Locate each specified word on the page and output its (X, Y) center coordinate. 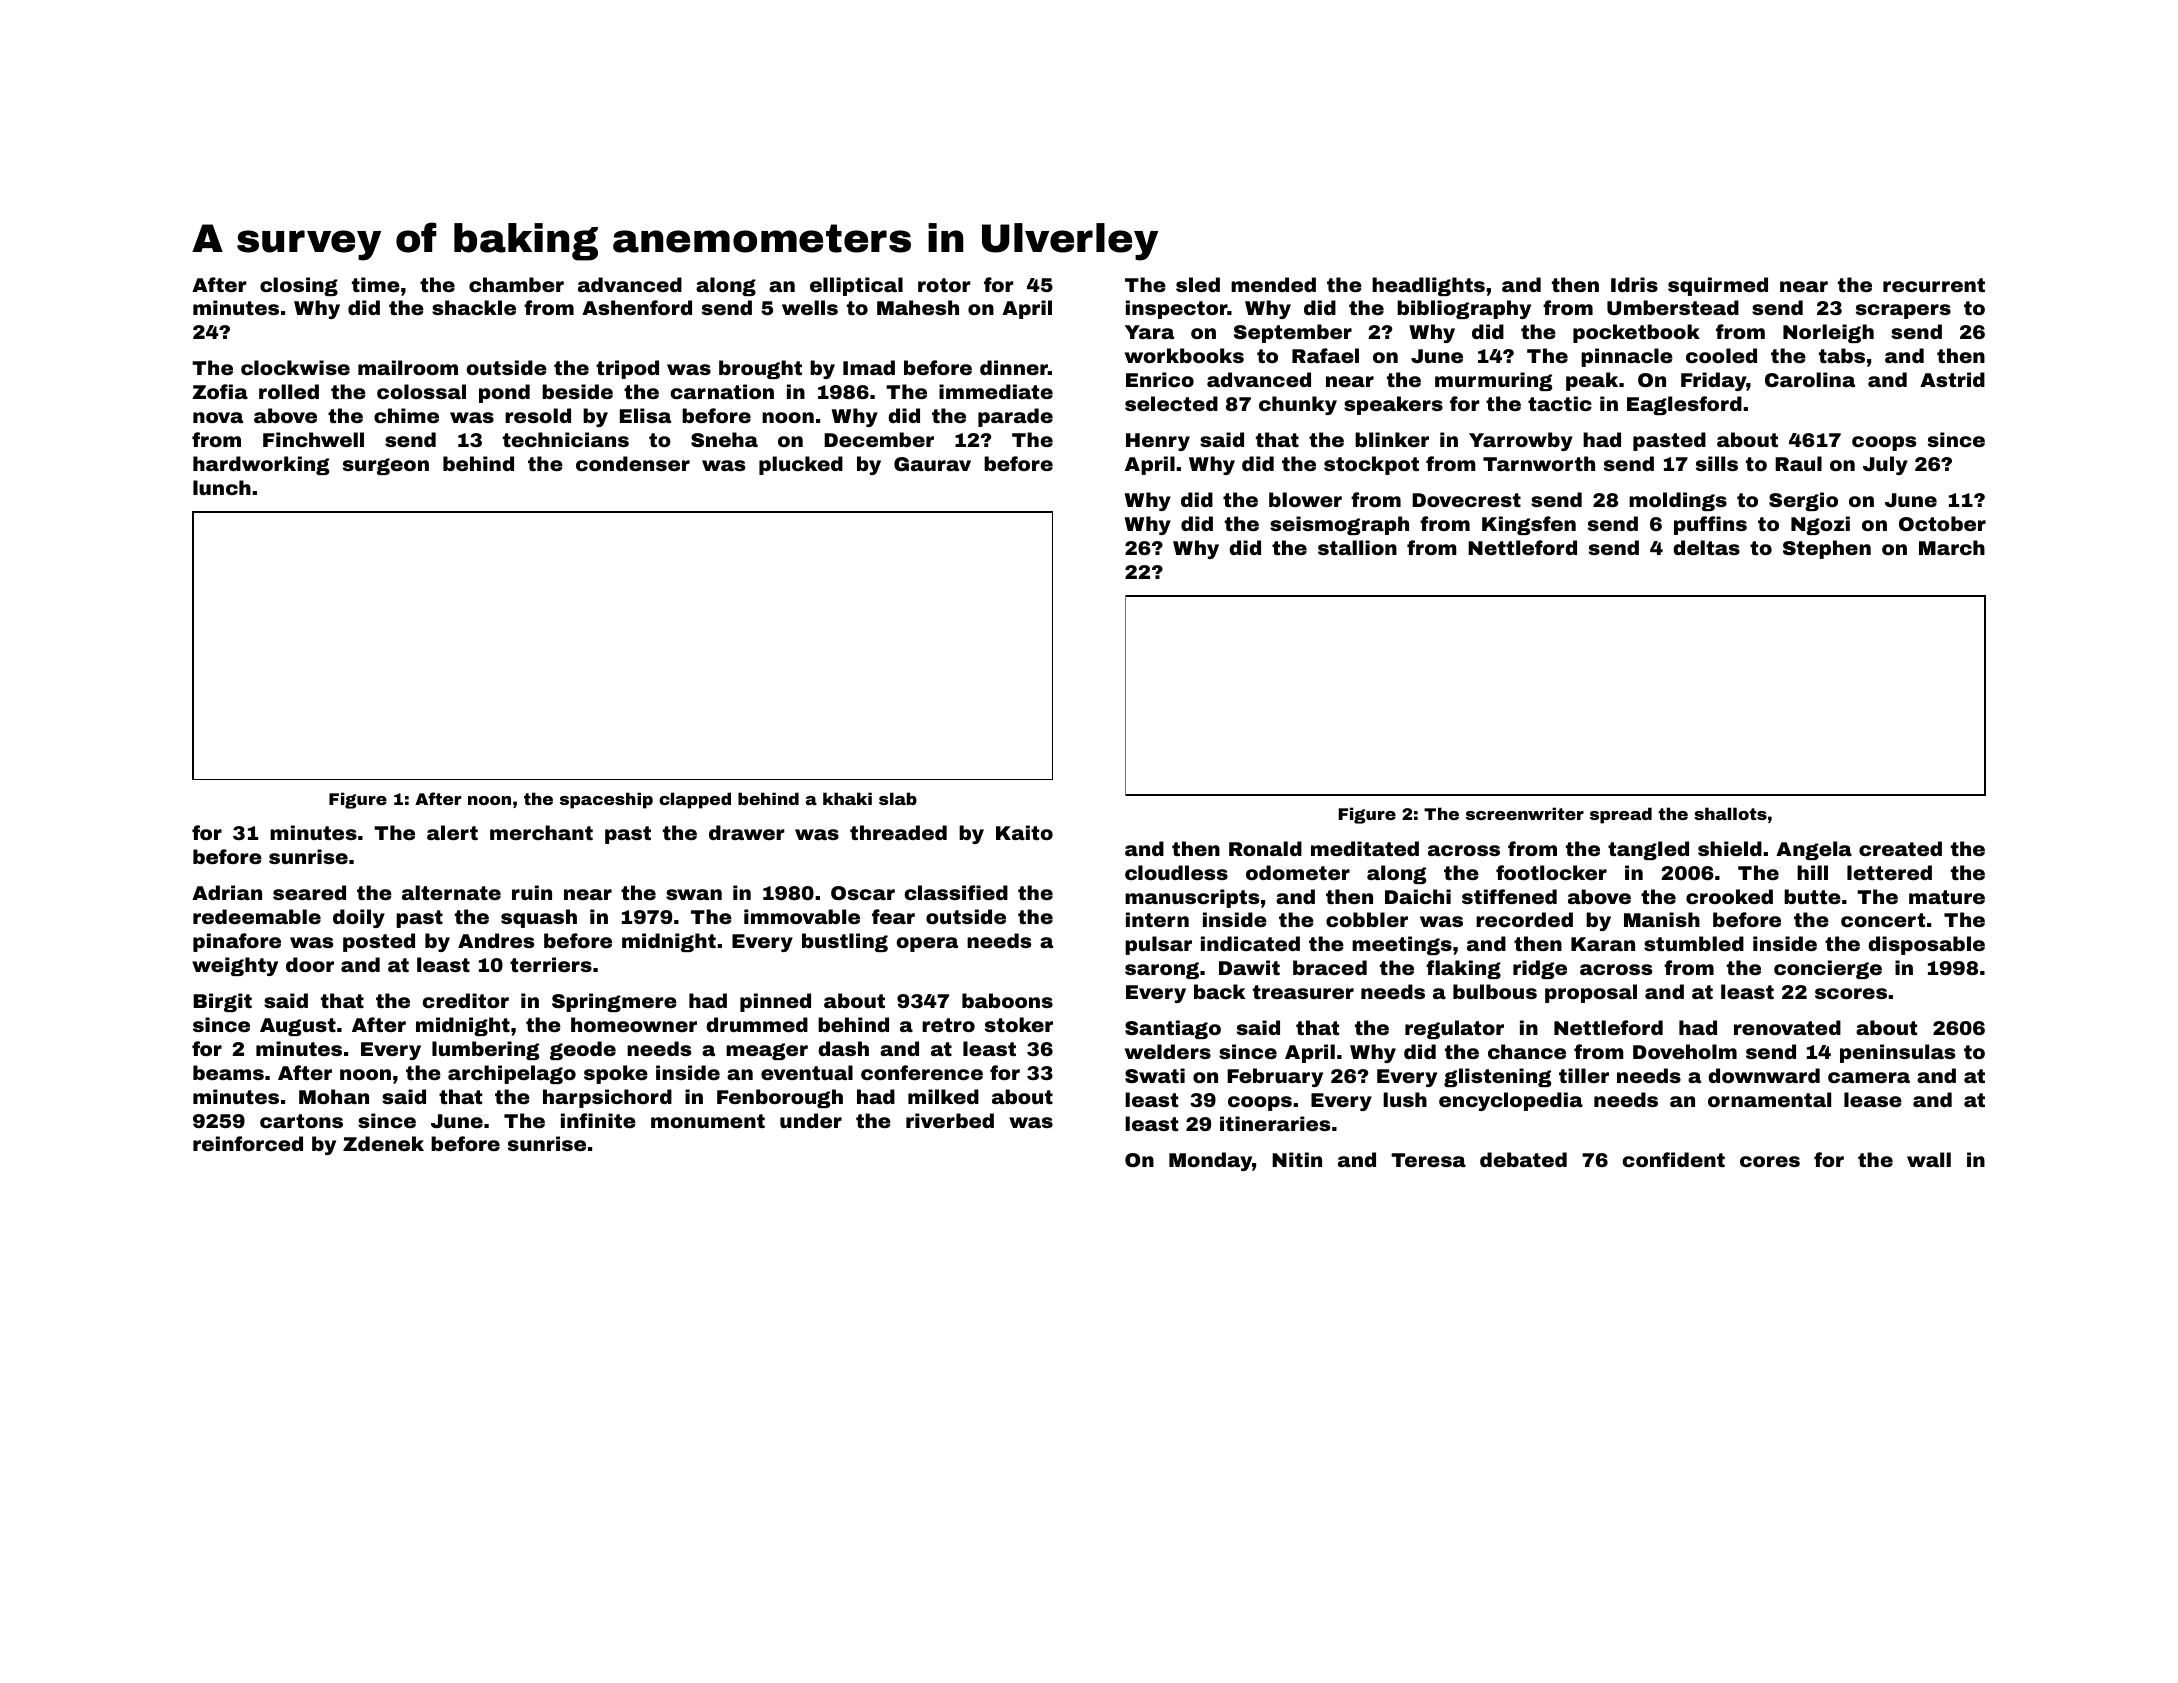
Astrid (1952, 379)
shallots (1730, 813)
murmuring (1493, 381)
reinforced (248, 1143)
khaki (847, 798)
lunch (222, 487)
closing (299, 286)
